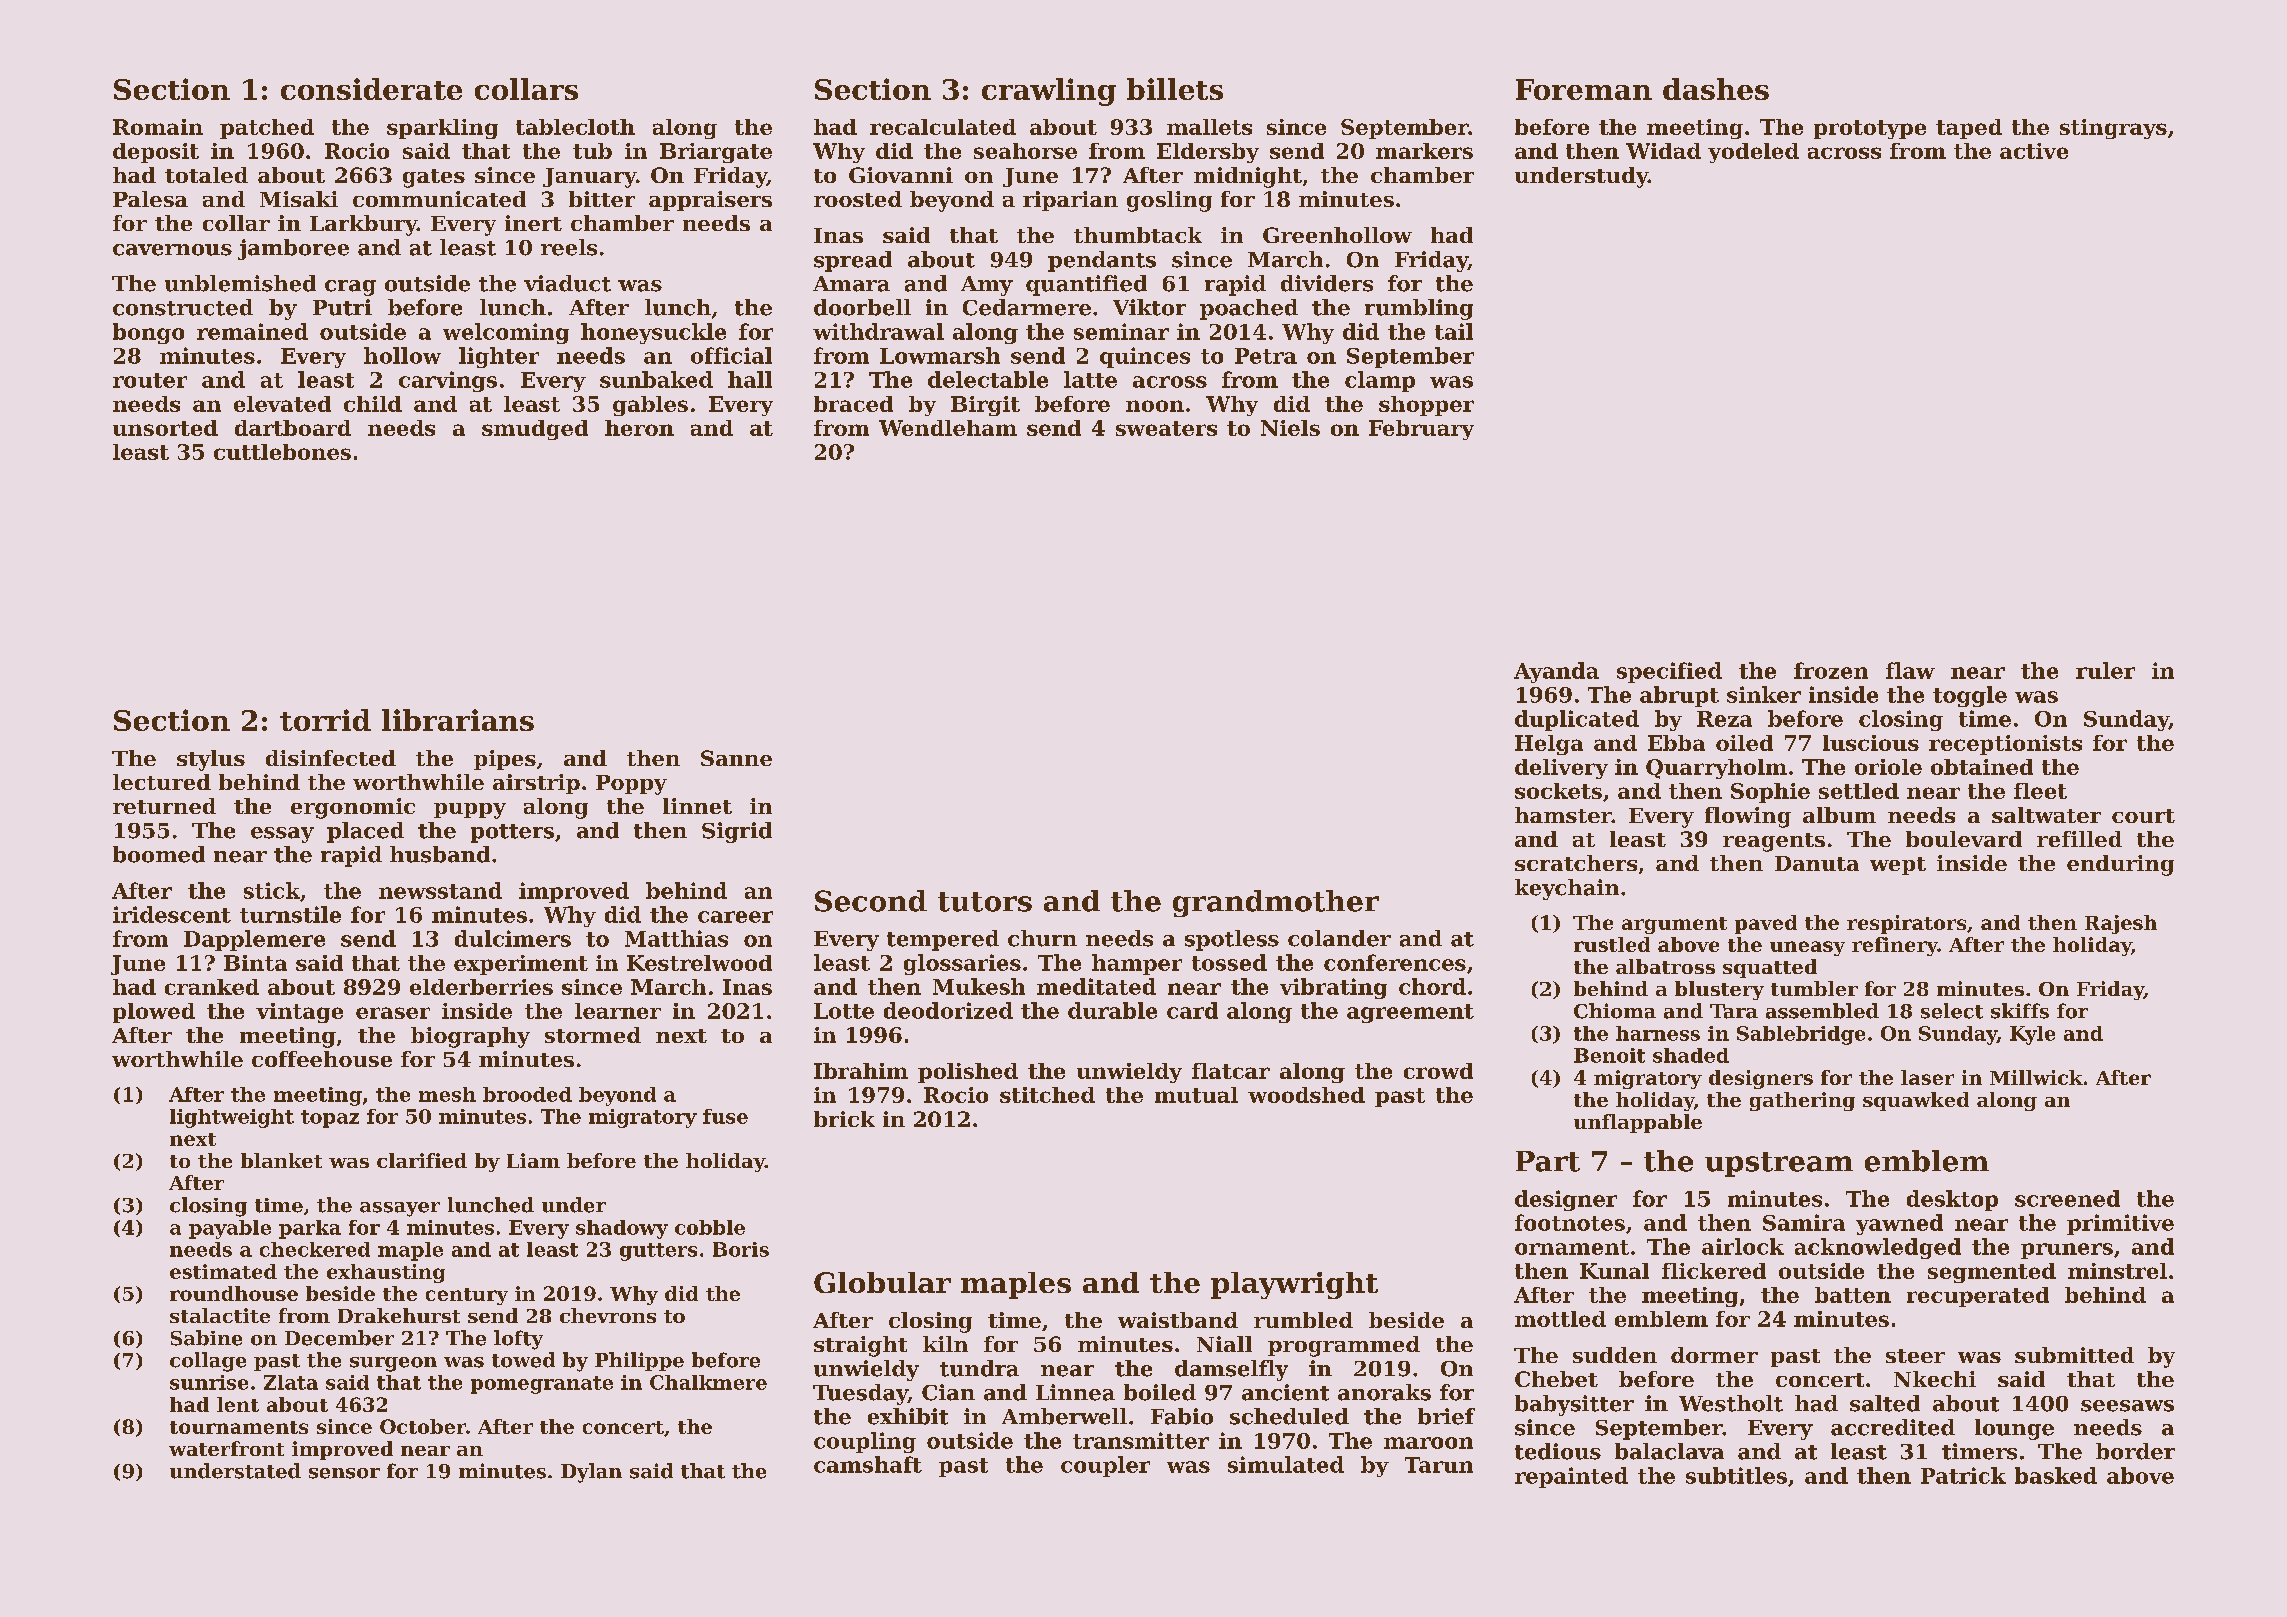  I want to click on dashes, so click(1716, 89).
